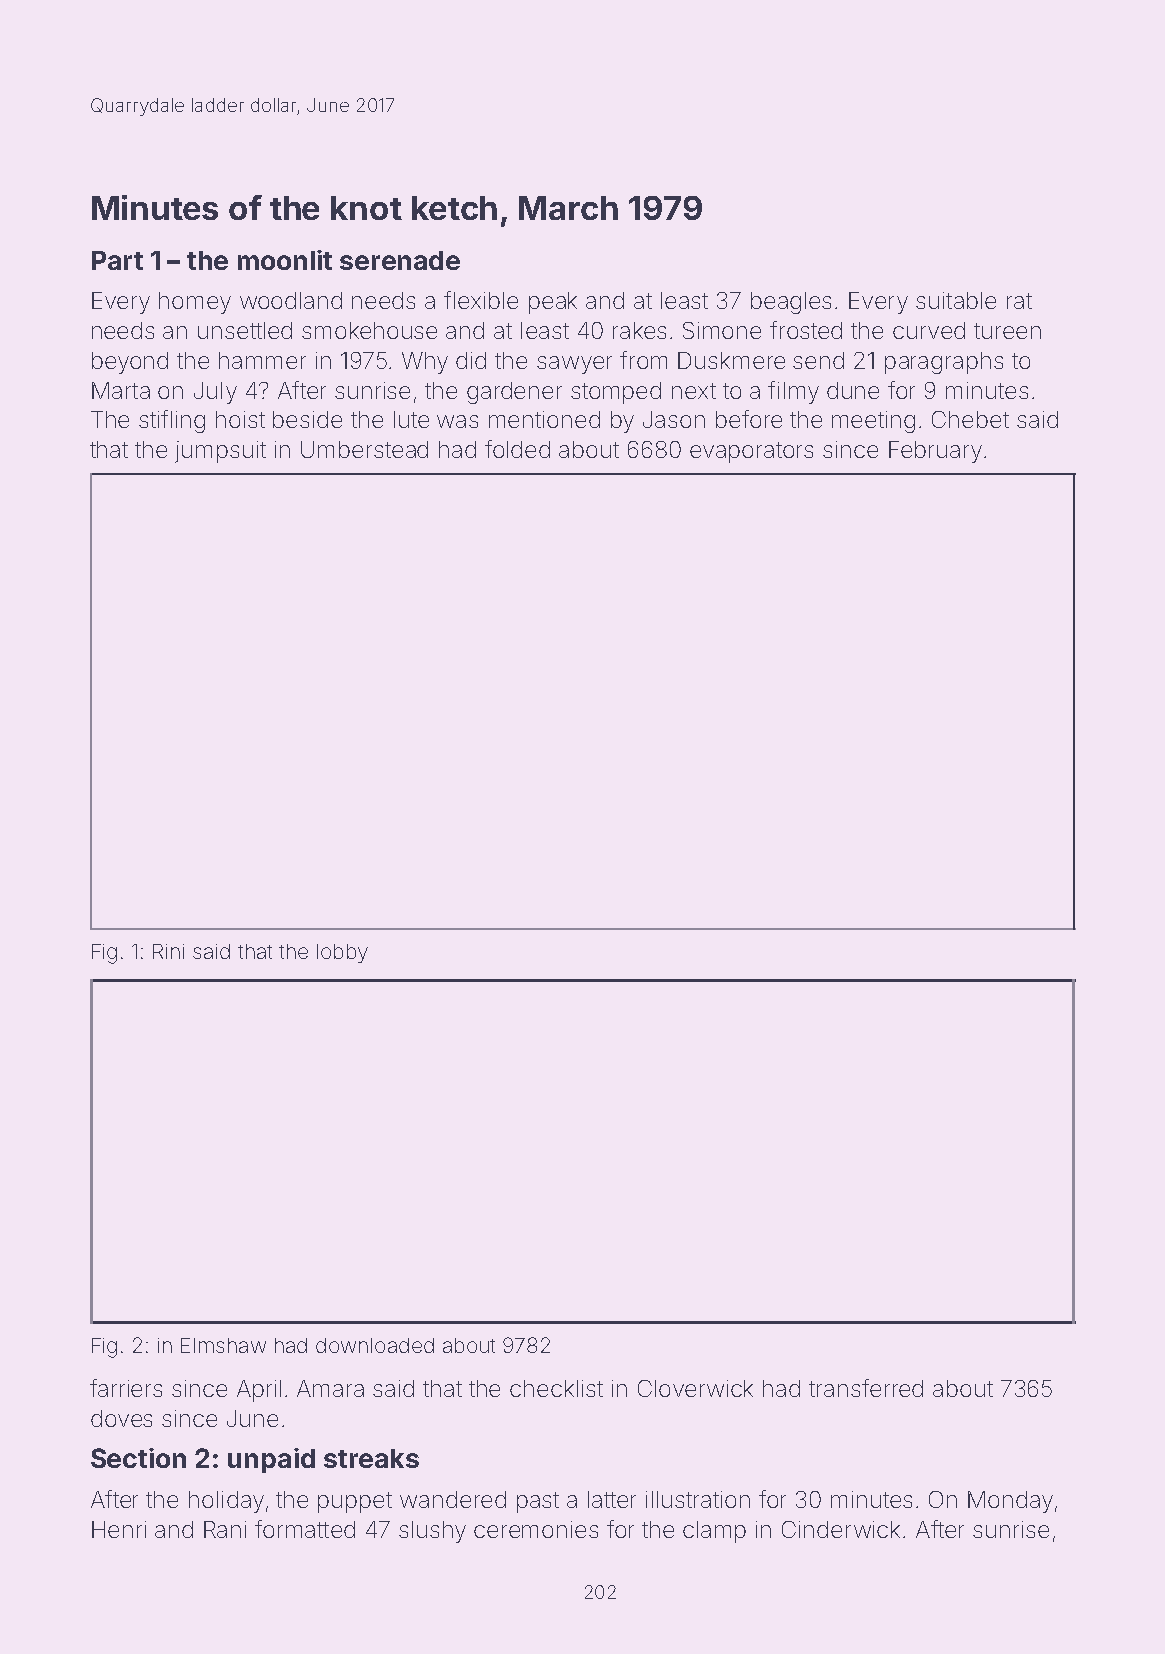  I want to click on folded, so click(517, 449).
